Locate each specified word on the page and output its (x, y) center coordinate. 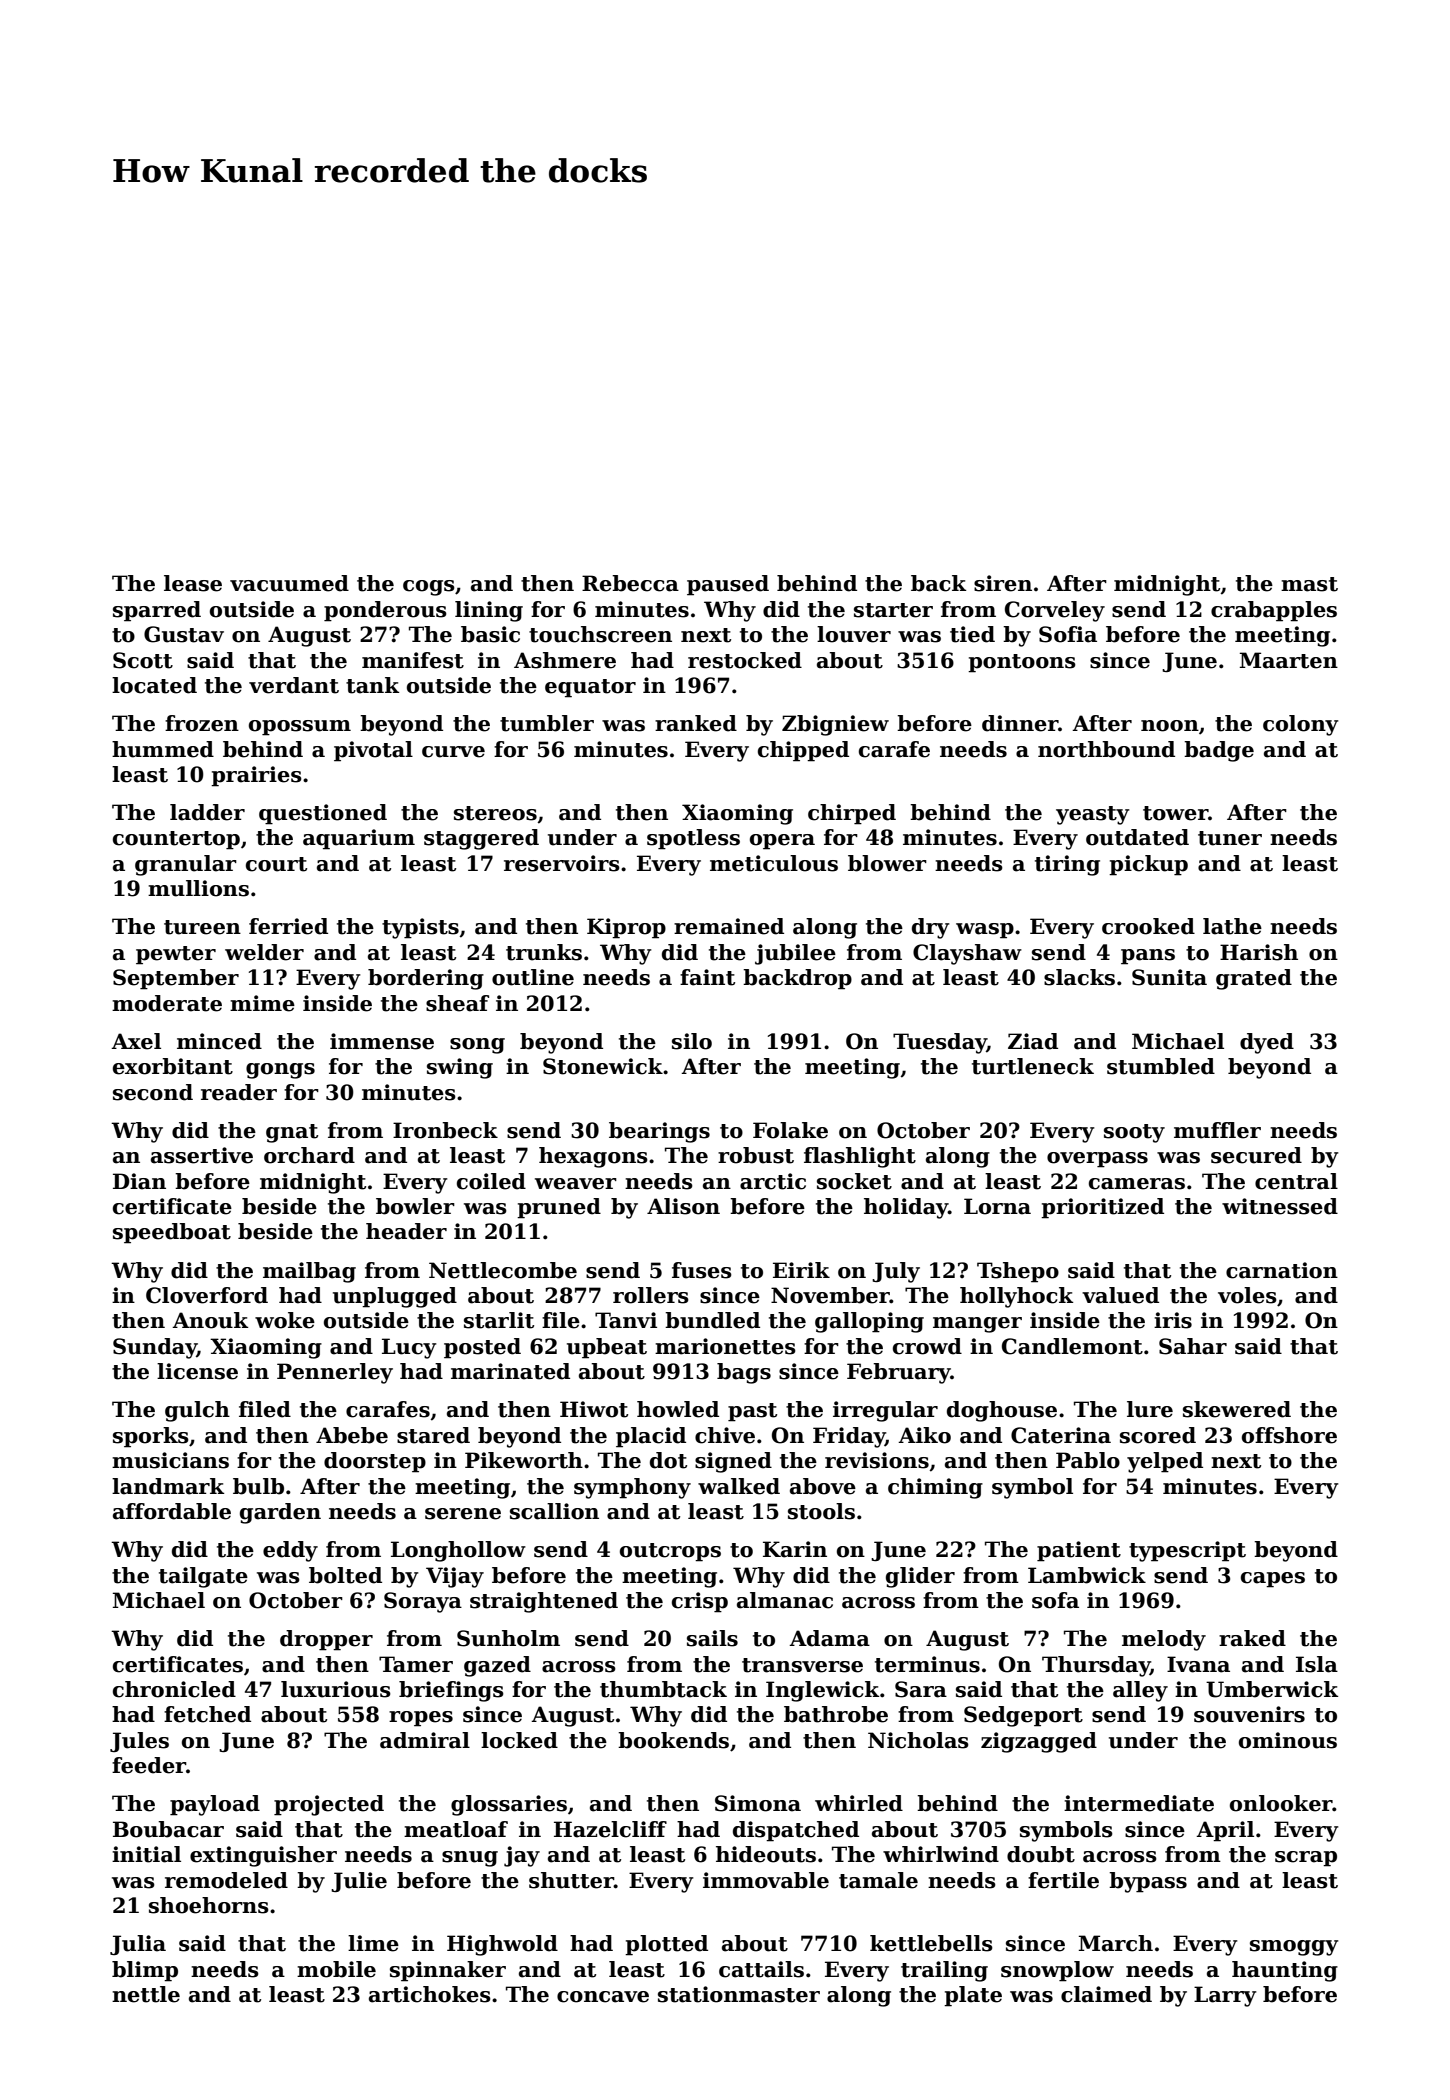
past (752, 1412)
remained (729, 926)
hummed (163, 749)
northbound (1106, 749)
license (197, 1371)
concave (603, 1997)
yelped (1165, 1462)
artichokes (430, 1994)
